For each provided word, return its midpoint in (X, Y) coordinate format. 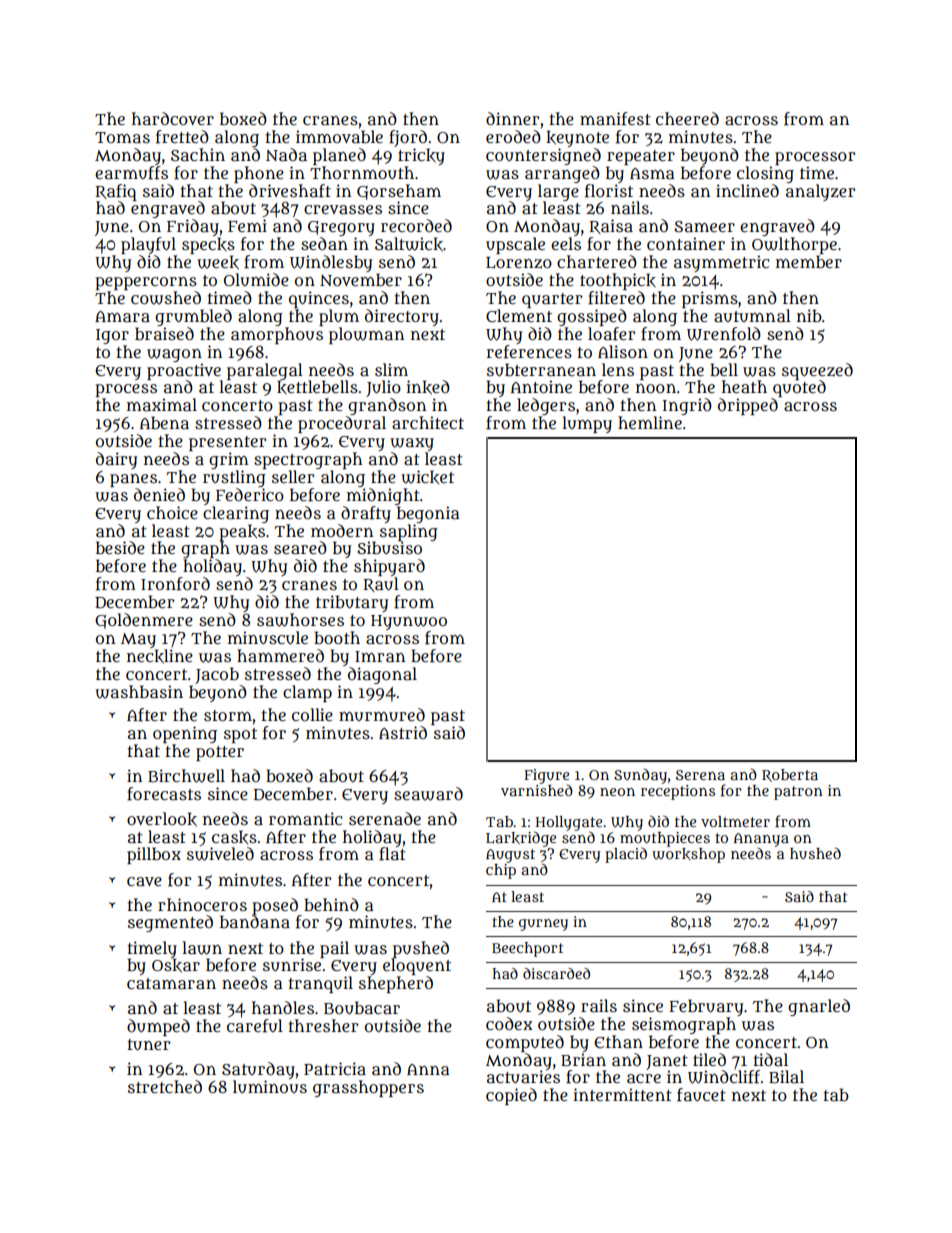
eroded (513, 136)
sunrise (292, 965)
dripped (748, 406)
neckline (160, 656)
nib (809, 315)
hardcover (173, 118)
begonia (428, 514)
